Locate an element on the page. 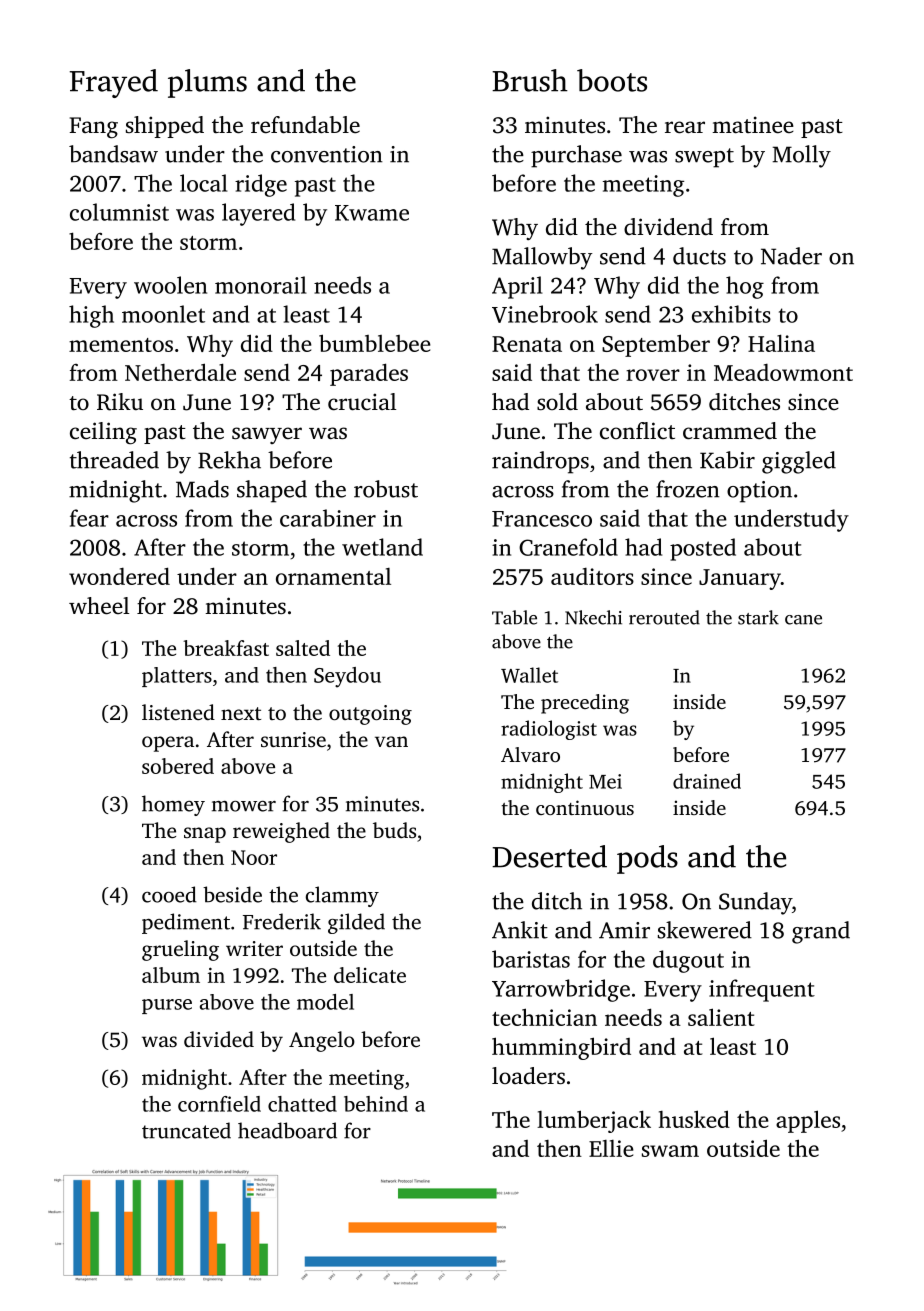 The height and width of the image is (1311, 924). divided is located at coordinates (219, 1039).
